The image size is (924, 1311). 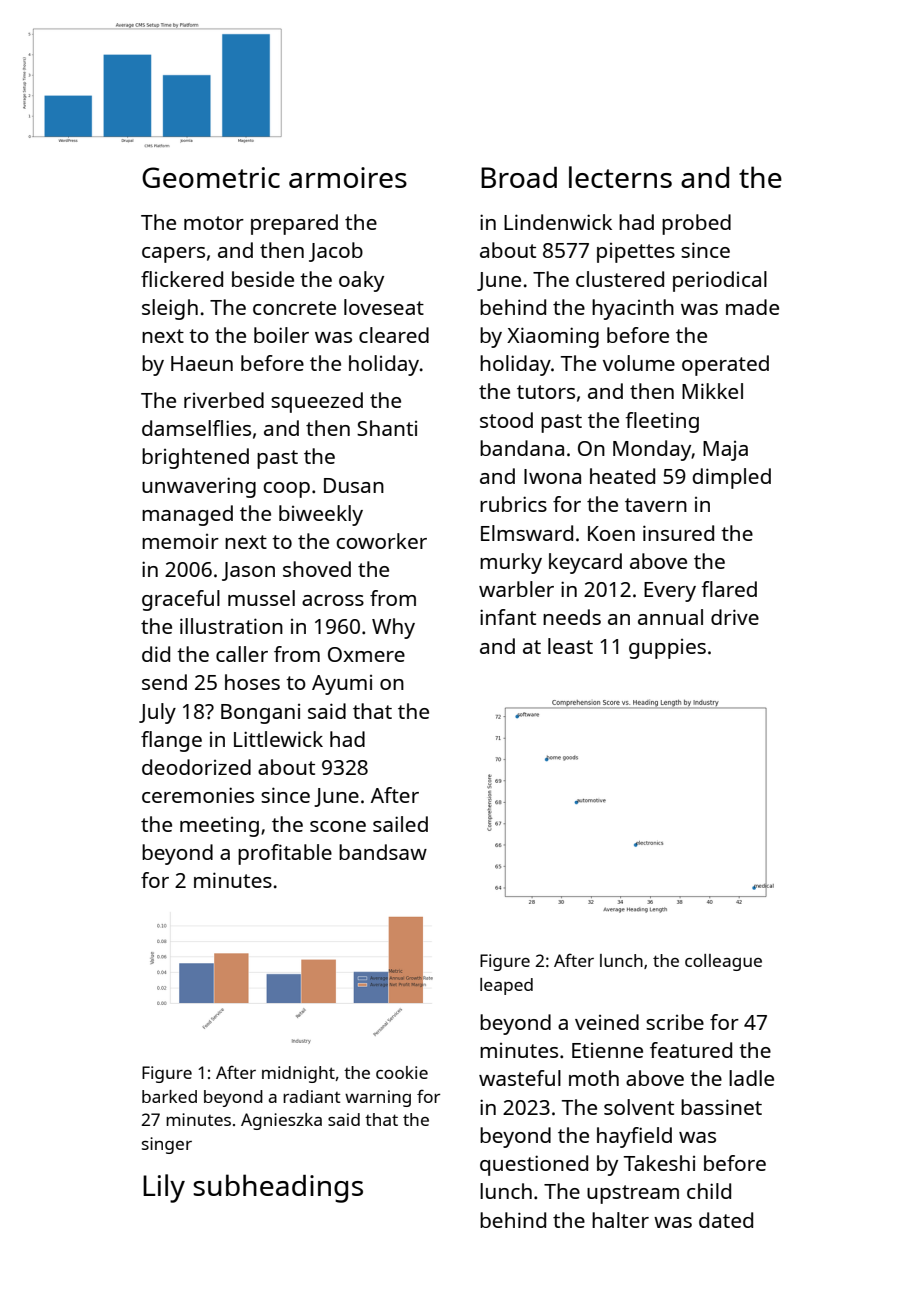 I want to click on prepared, so click(x=294, y=224).
